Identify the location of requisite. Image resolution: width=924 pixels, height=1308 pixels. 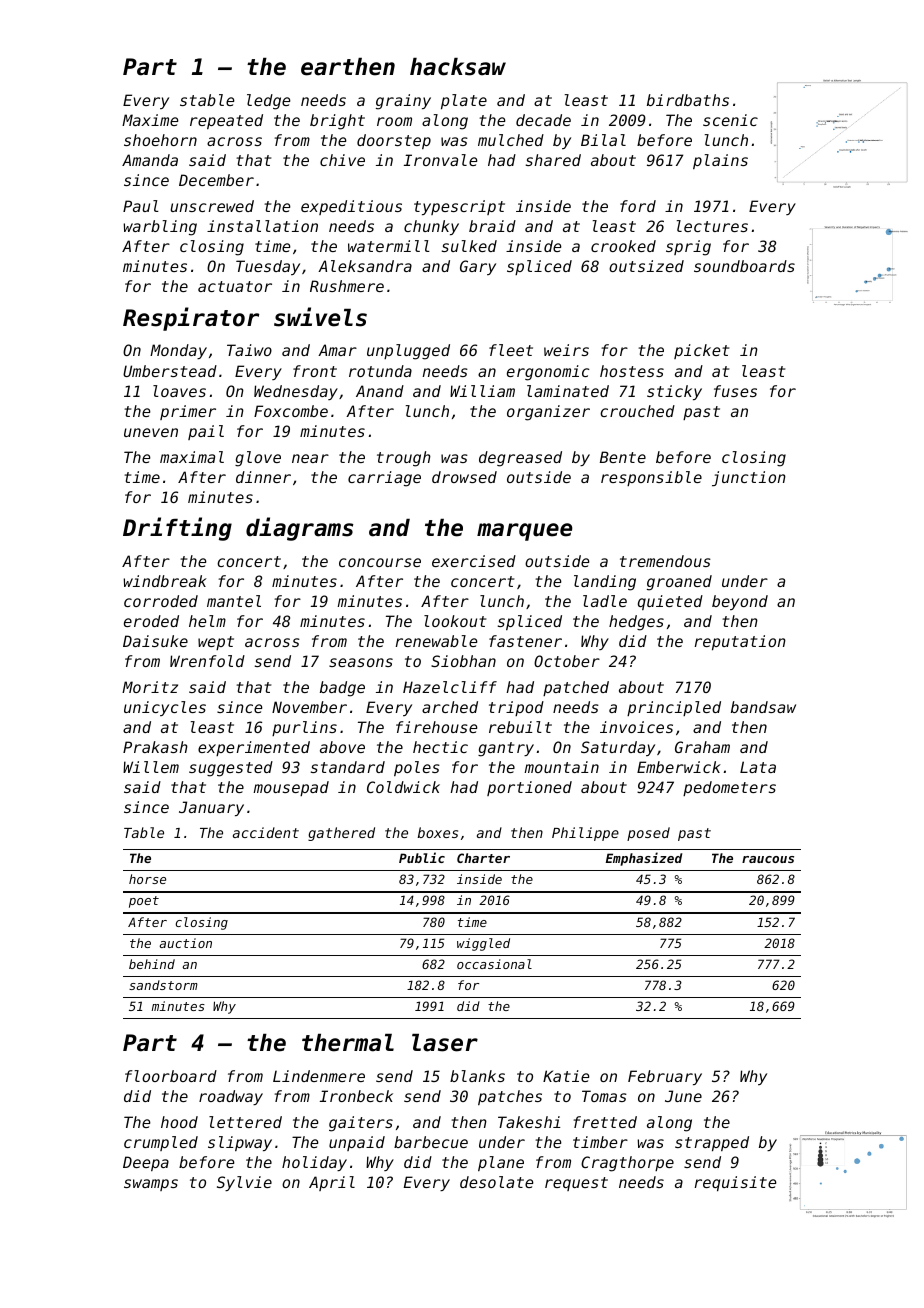
(736, 1183).
